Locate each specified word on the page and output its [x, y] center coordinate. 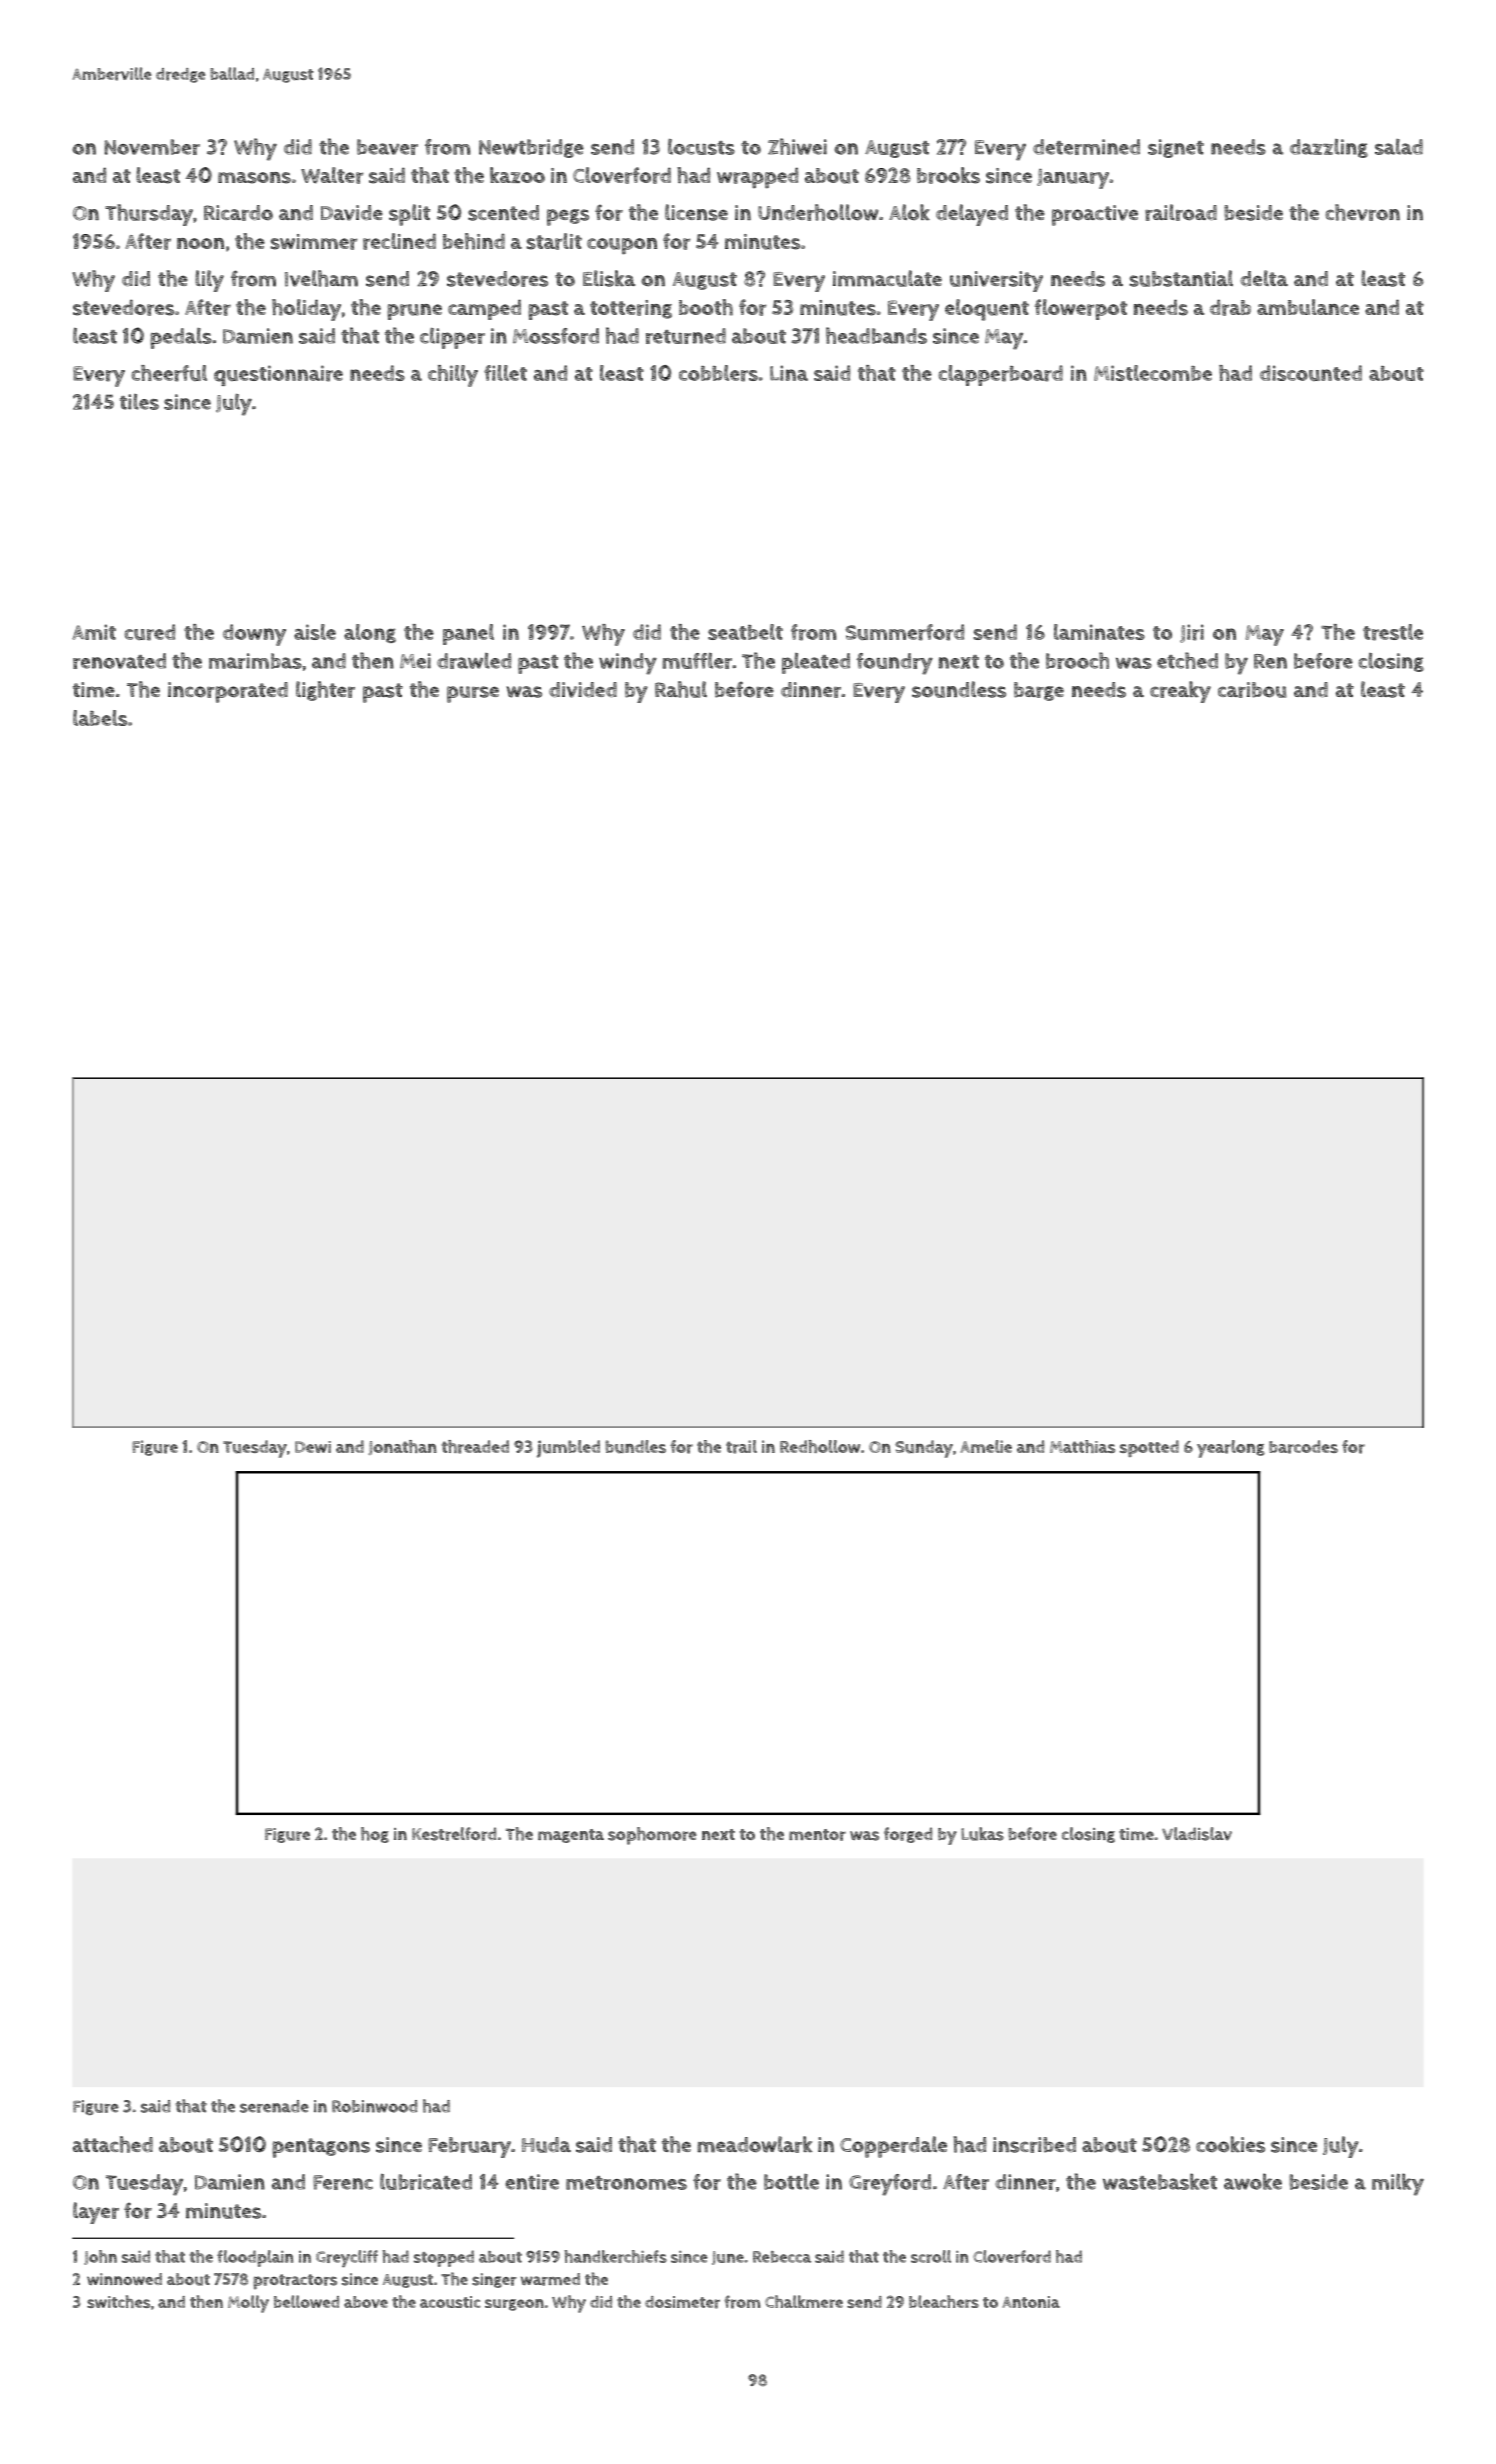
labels [100, 718]
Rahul [681, 689]
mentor [817, 1835]
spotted [1149, 1448]
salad [1399, 147]
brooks [948, 175]
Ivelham [321, 278]
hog [375, 1835]
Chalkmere [804, 2301]
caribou [1252, 690]
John [100, 2257]
